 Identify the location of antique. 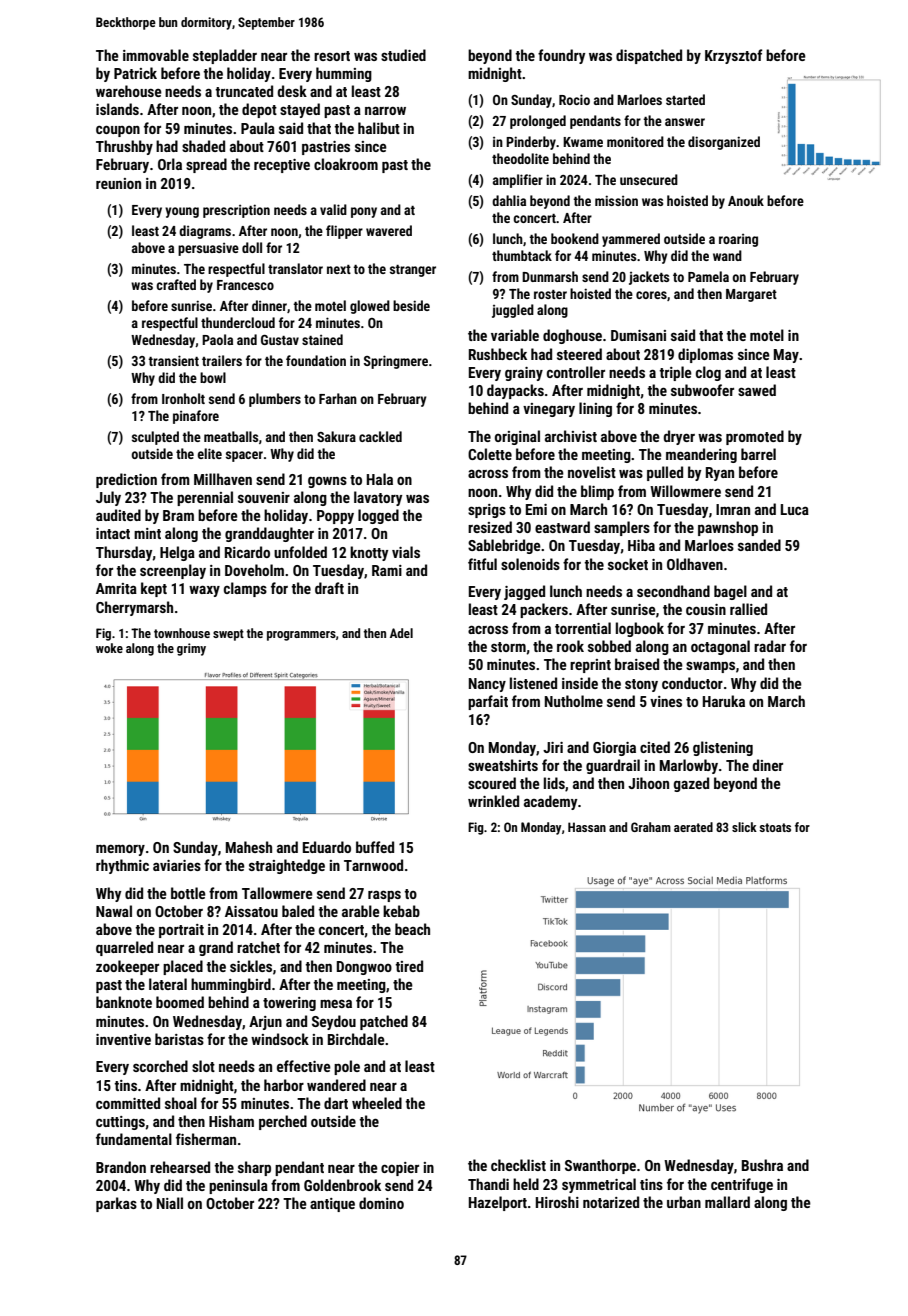
(332, 1205).
